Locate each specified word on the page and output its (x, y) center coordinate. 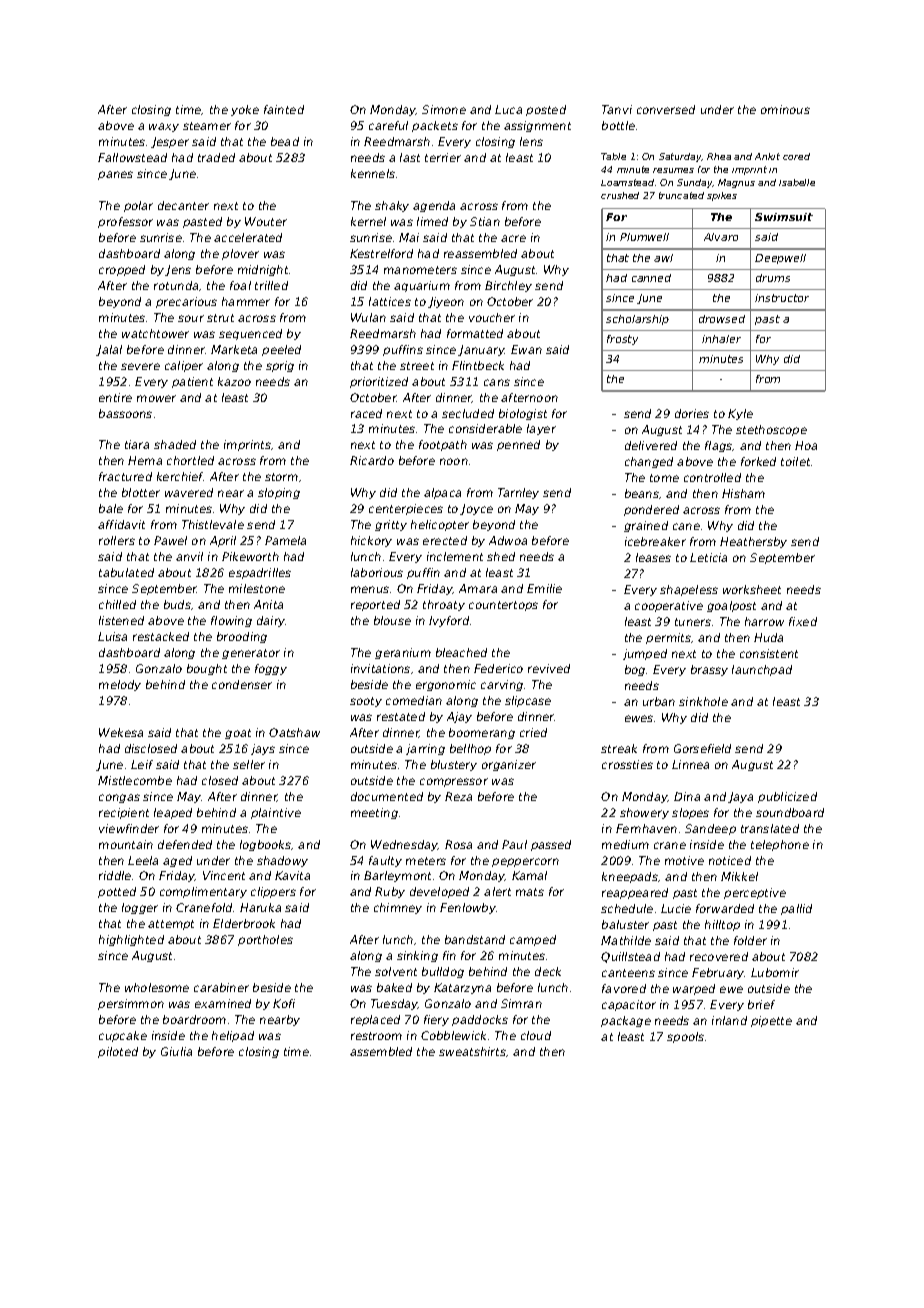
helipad (233, 1036)
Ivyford (449, 621)
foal (240, 285)
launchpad (762, 670)
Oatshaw (294, 732)
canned (651, 278)
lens (531, 141)
